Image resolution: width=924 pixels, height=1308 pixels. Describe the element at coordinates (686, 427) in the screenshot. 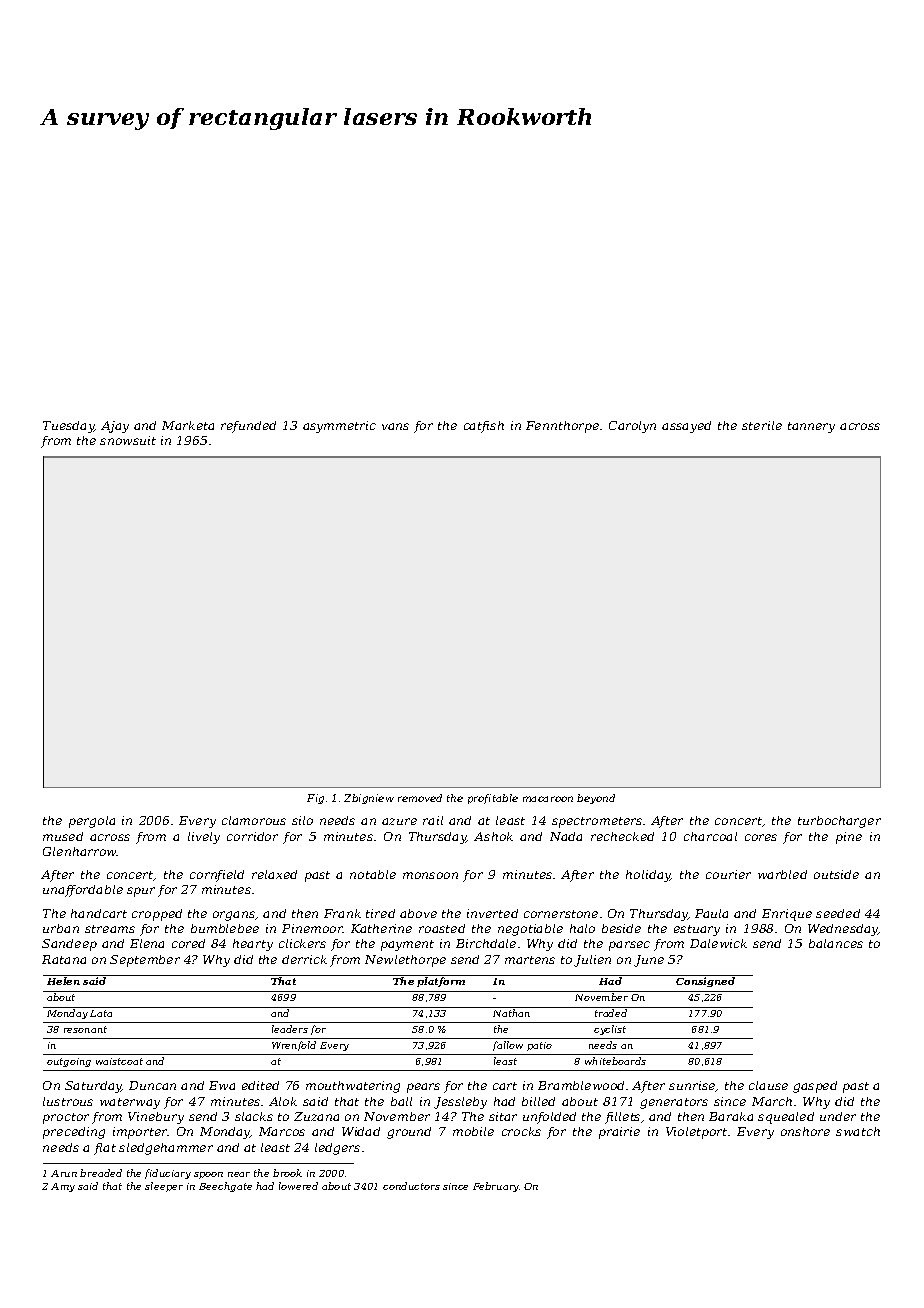

I see `assayed` at that location.
